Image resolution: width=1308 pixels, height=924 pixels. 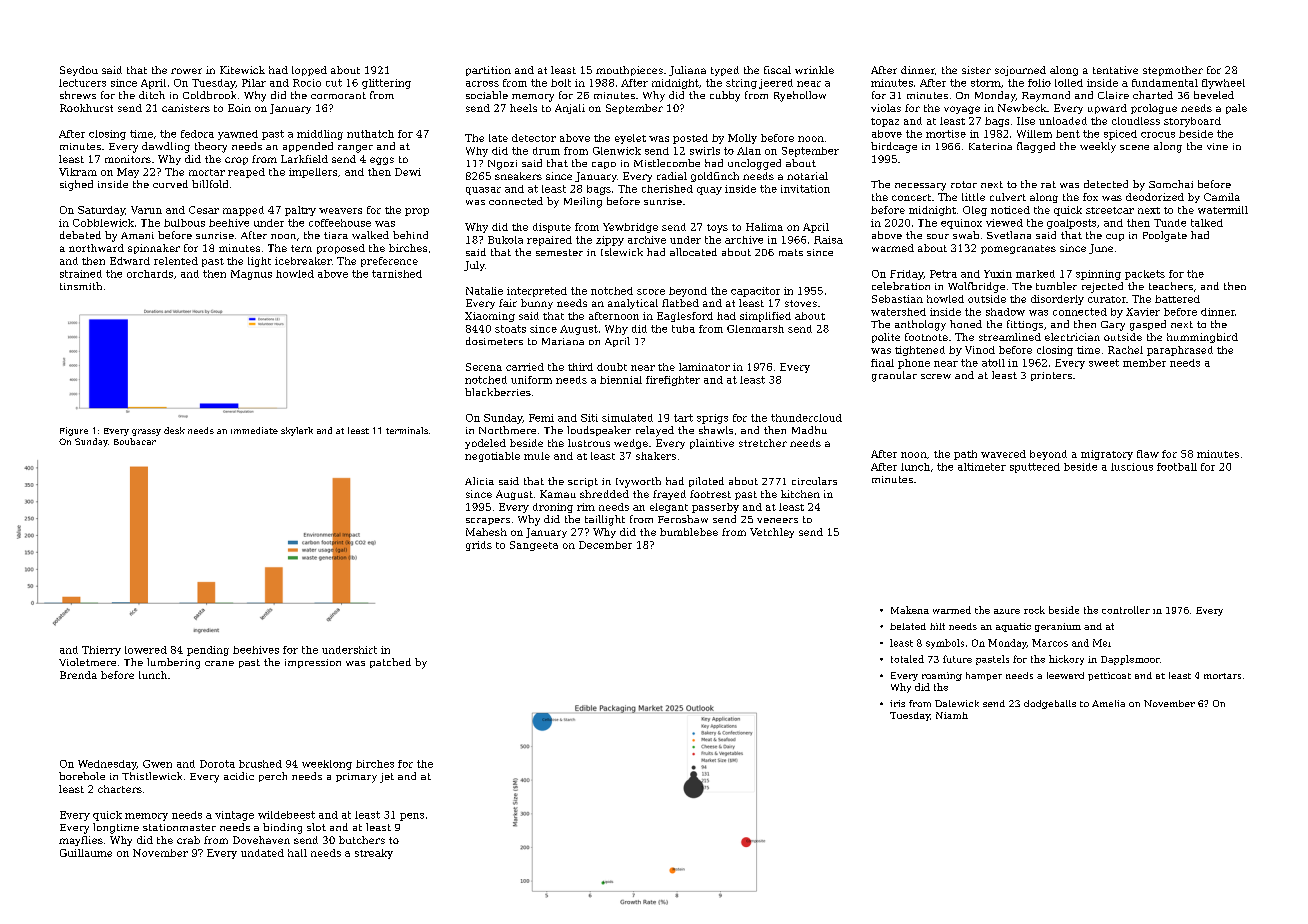 I want to click on Guillaume, so click(x=86, y=853).
